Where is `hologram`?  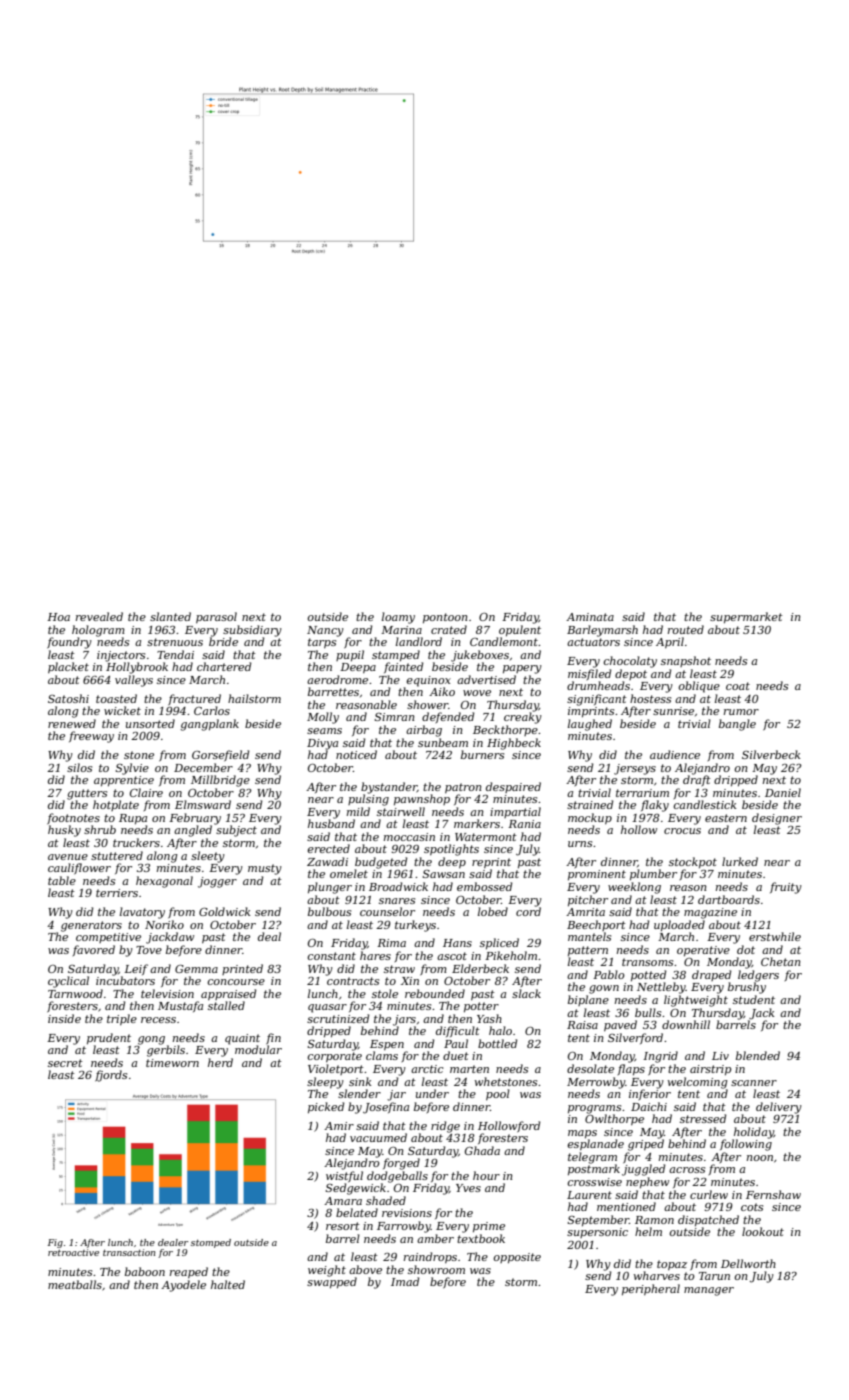 hologram is located at coordinates (98, 631).
